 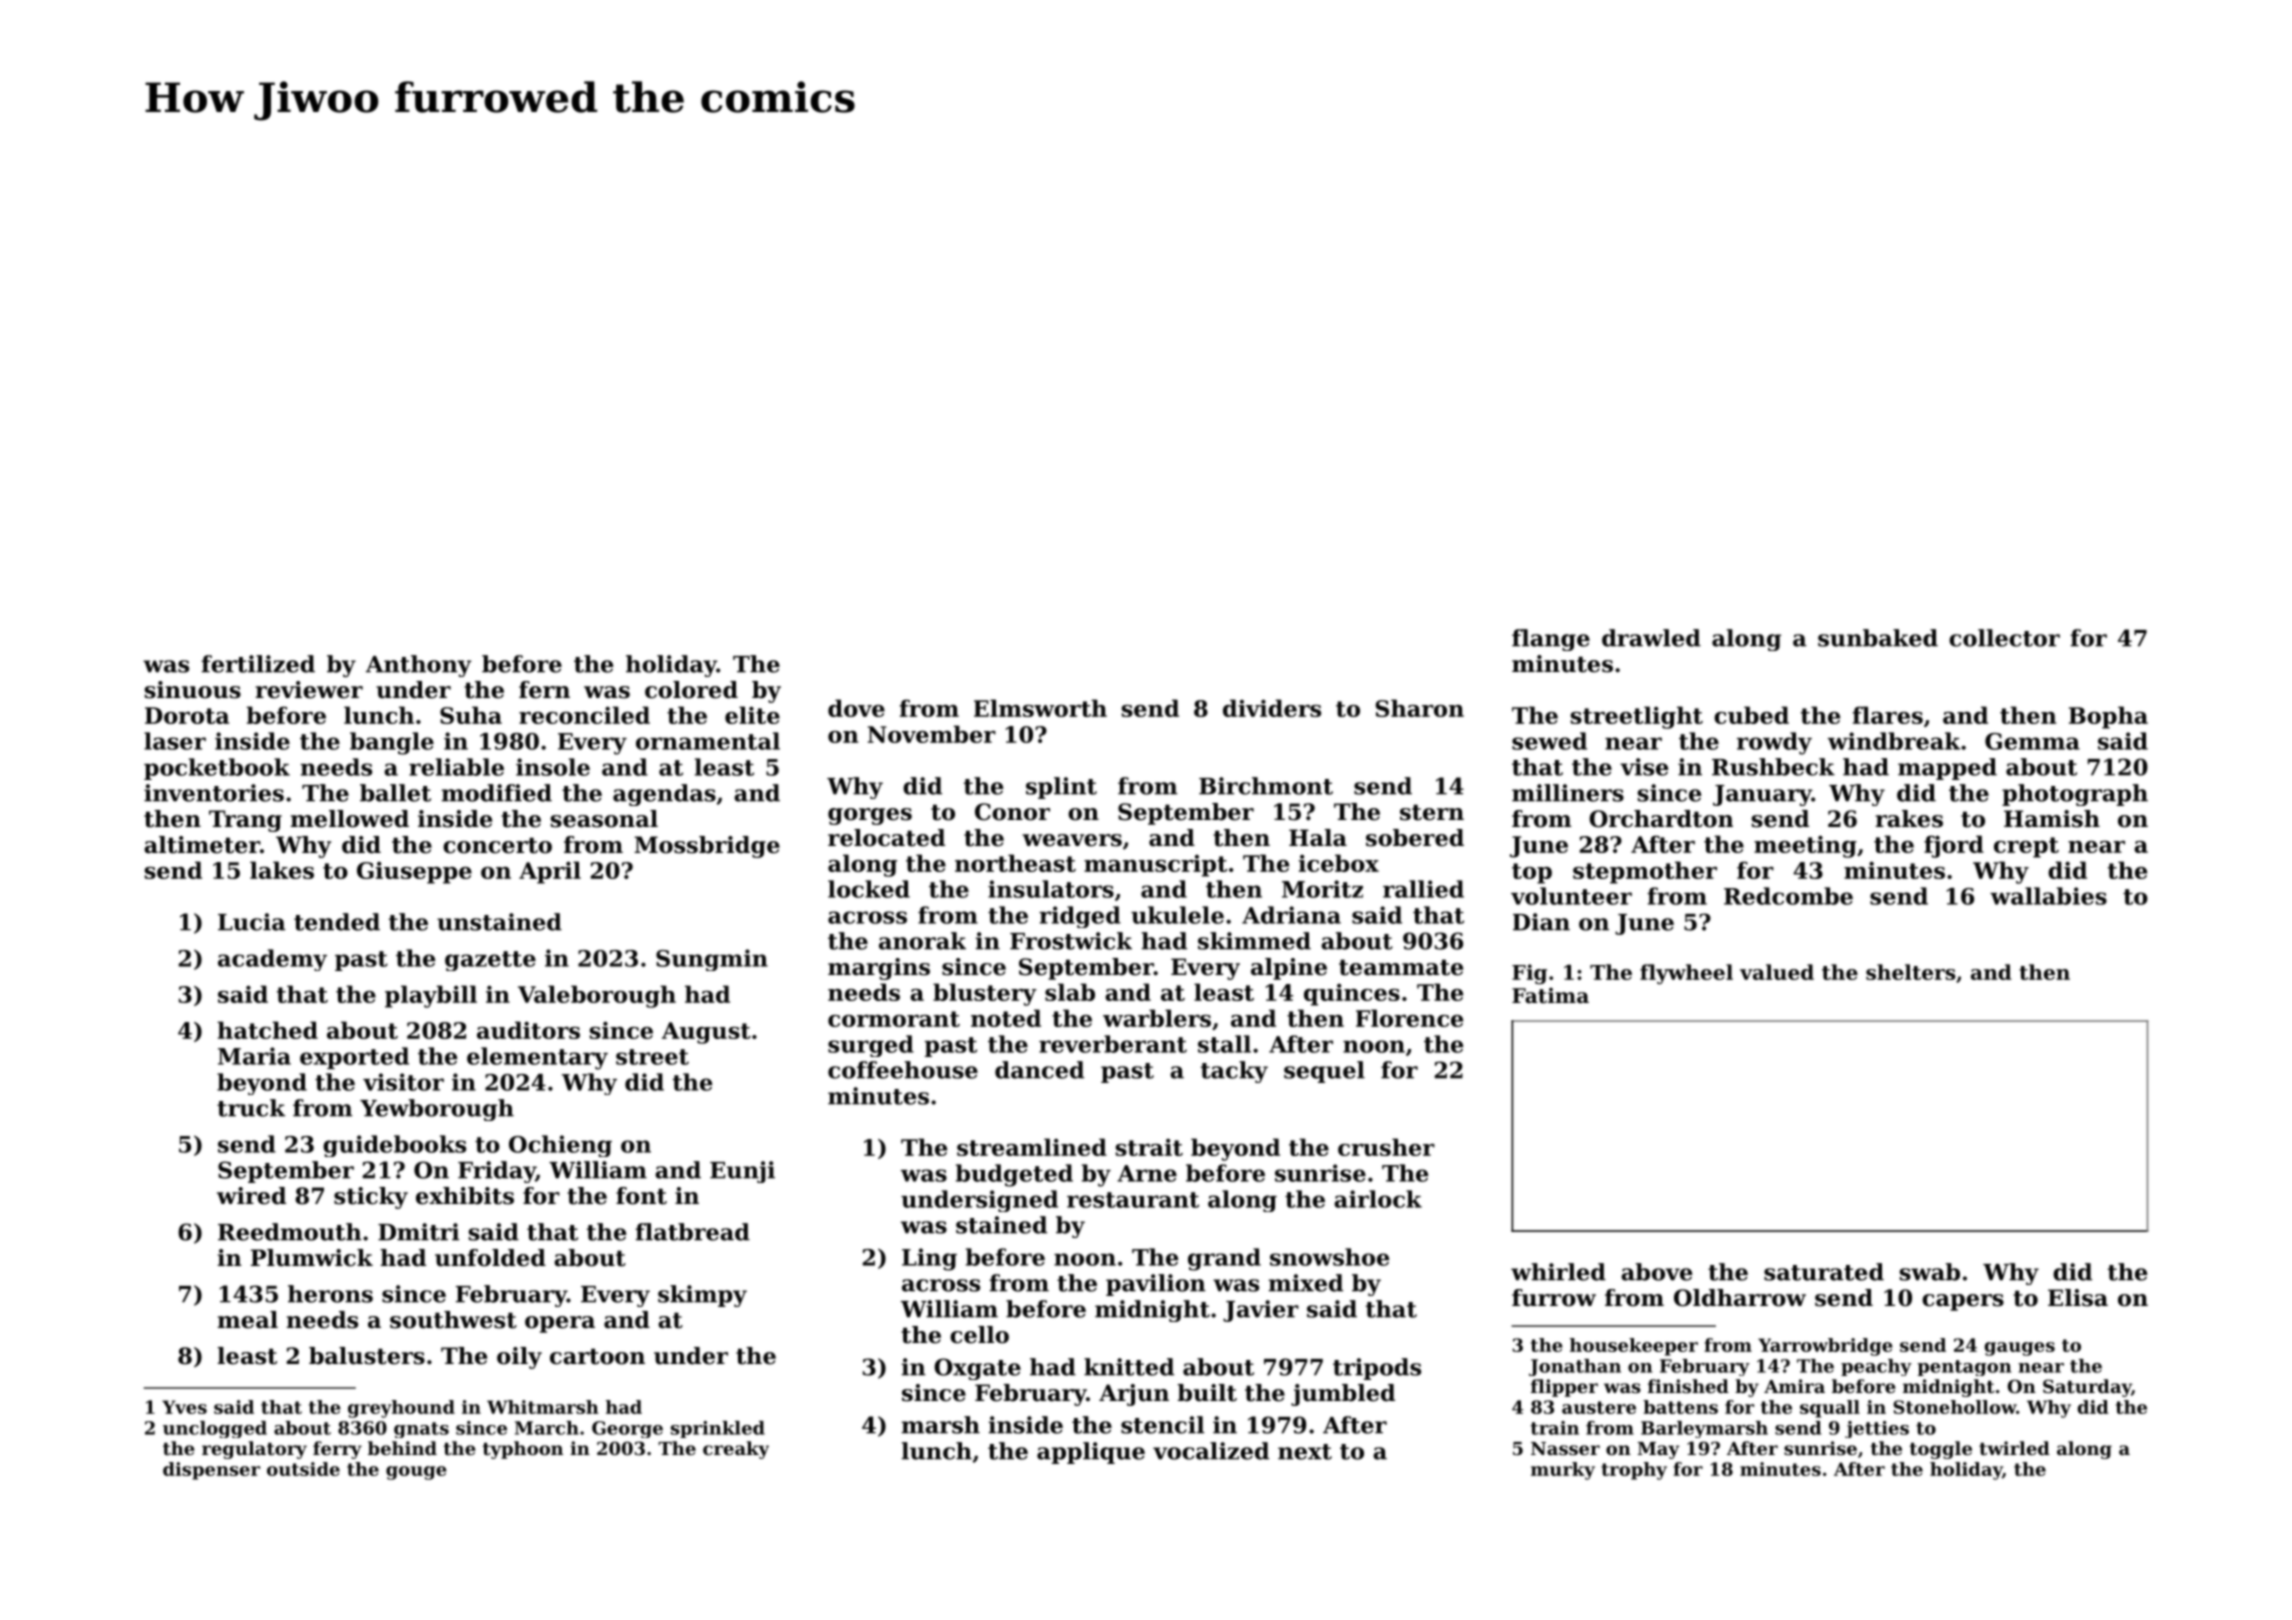 What do you see at coordinates (1423, 889) in the page?
I see `rallied` at bounding box center [1423, 889].
